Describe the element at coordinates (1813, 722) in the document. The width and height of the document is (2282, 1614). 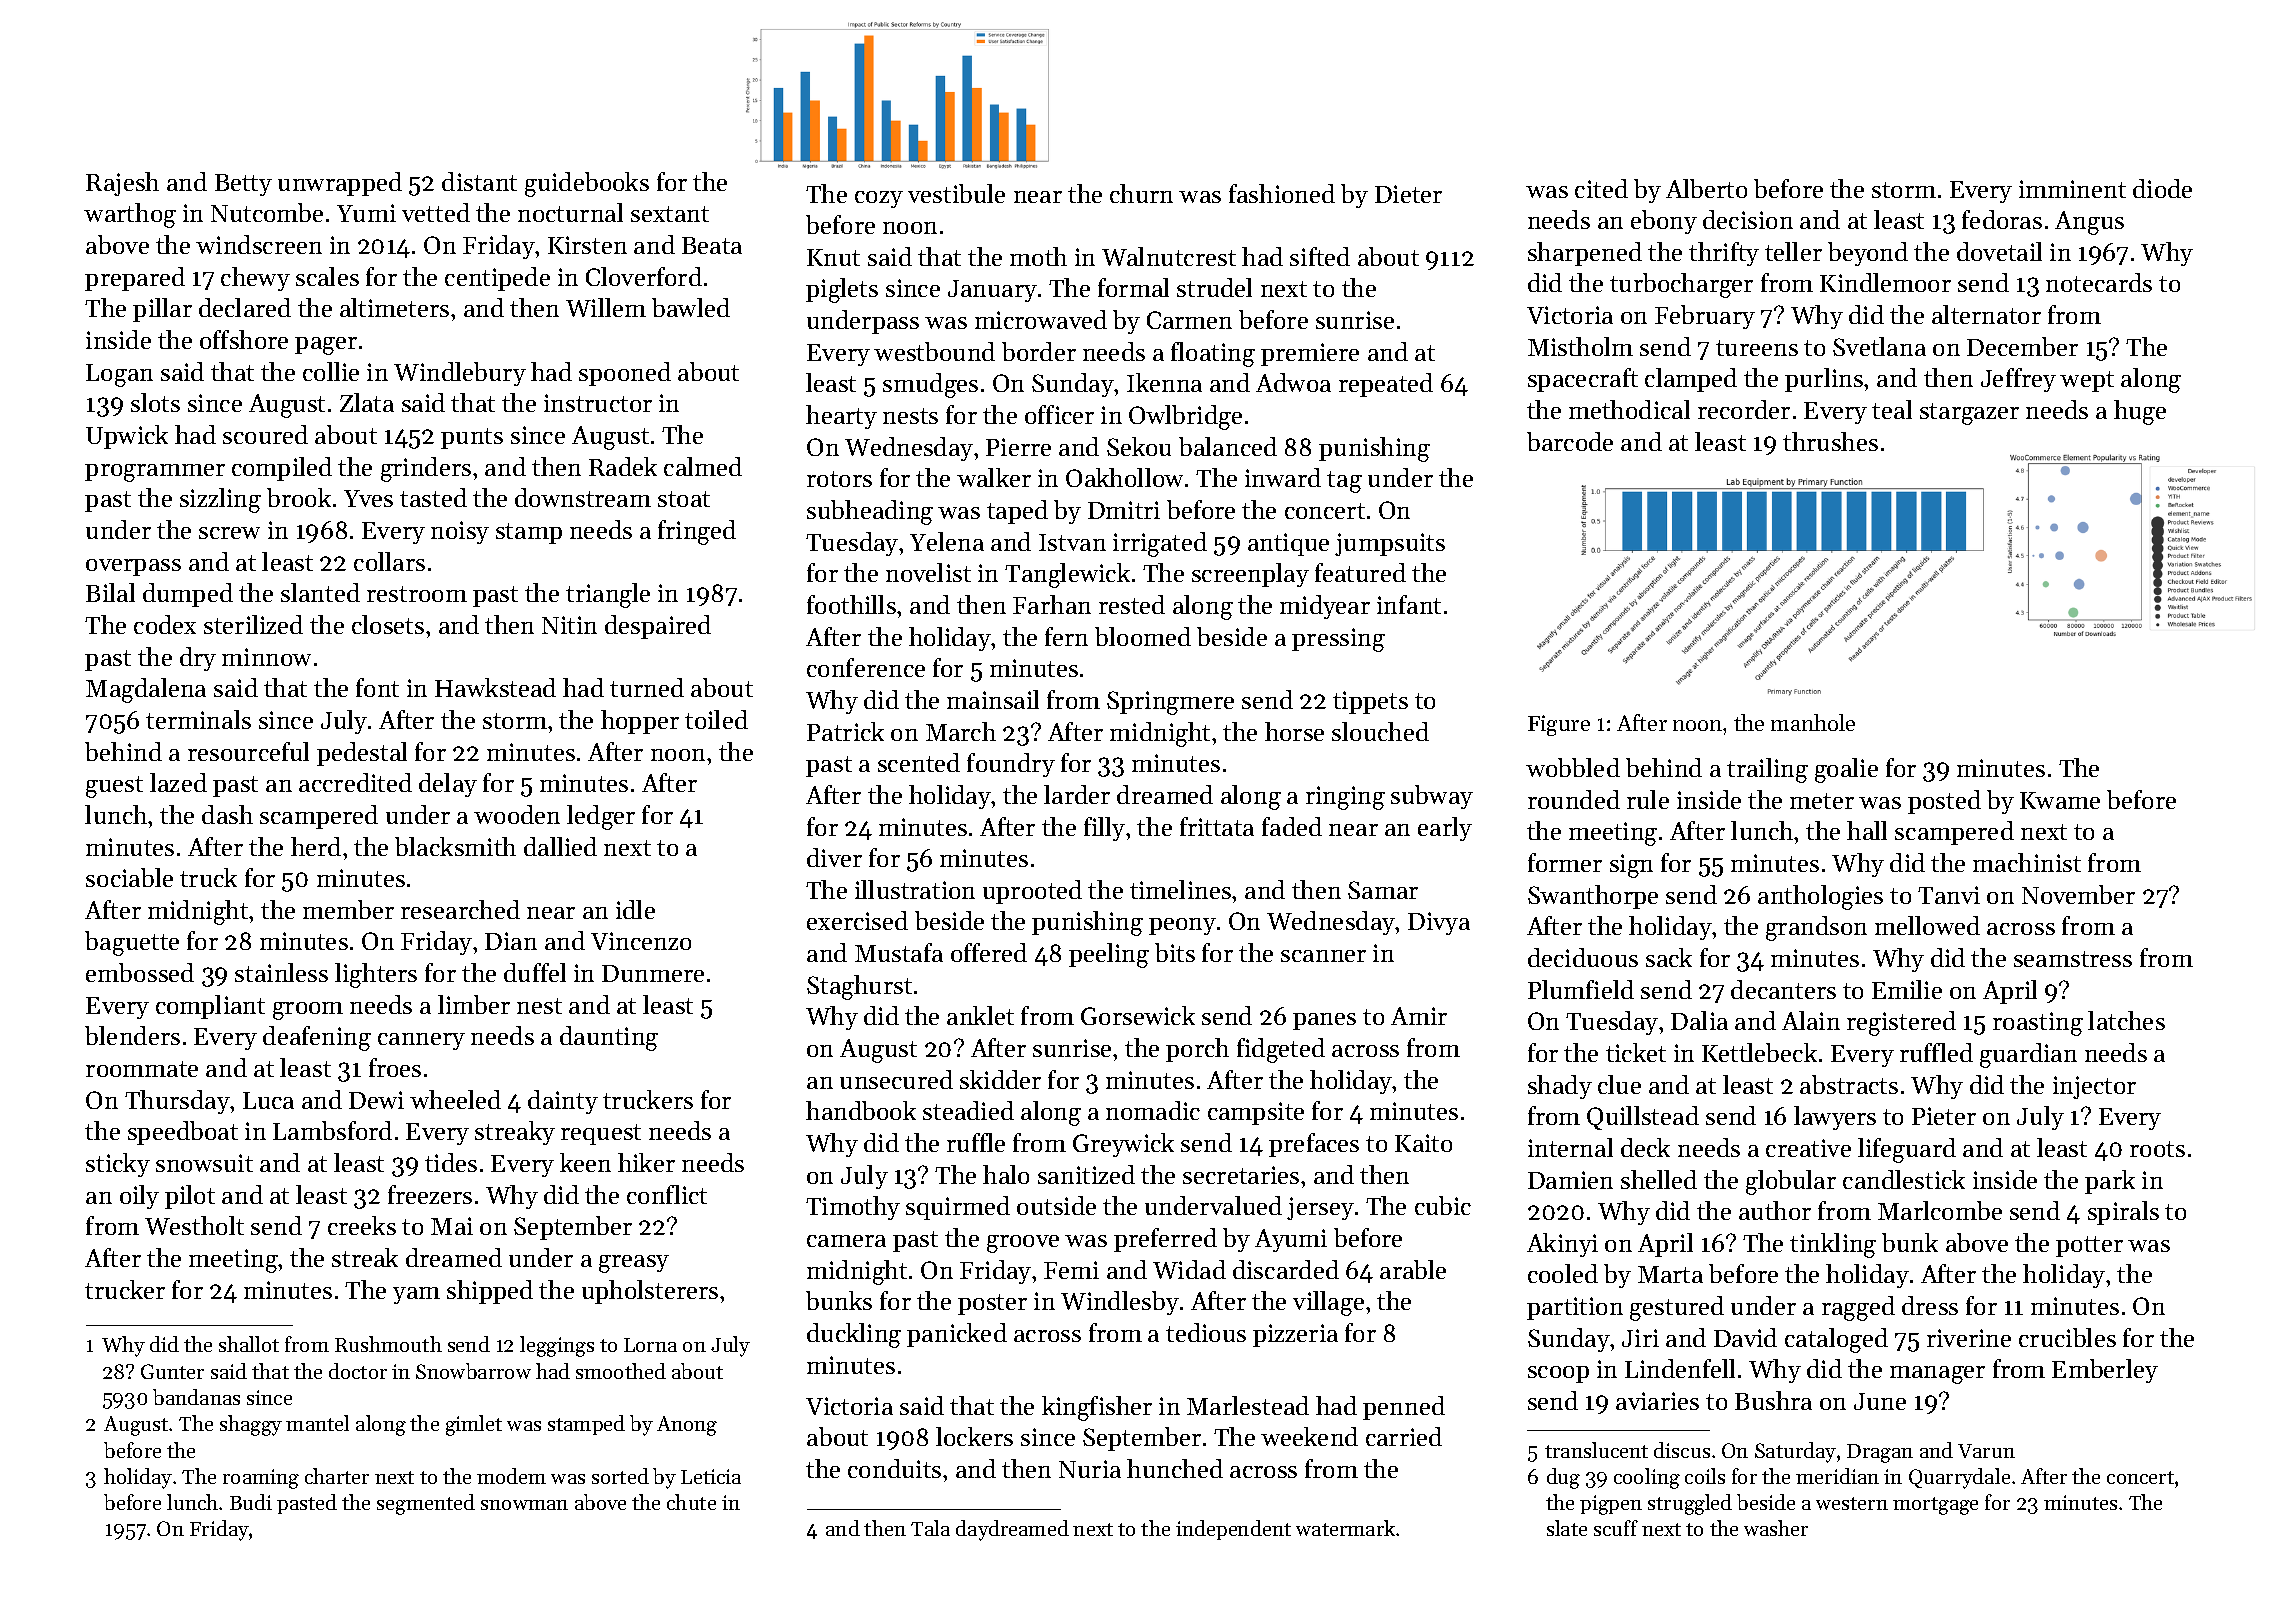
I see `manhole` at that location.
